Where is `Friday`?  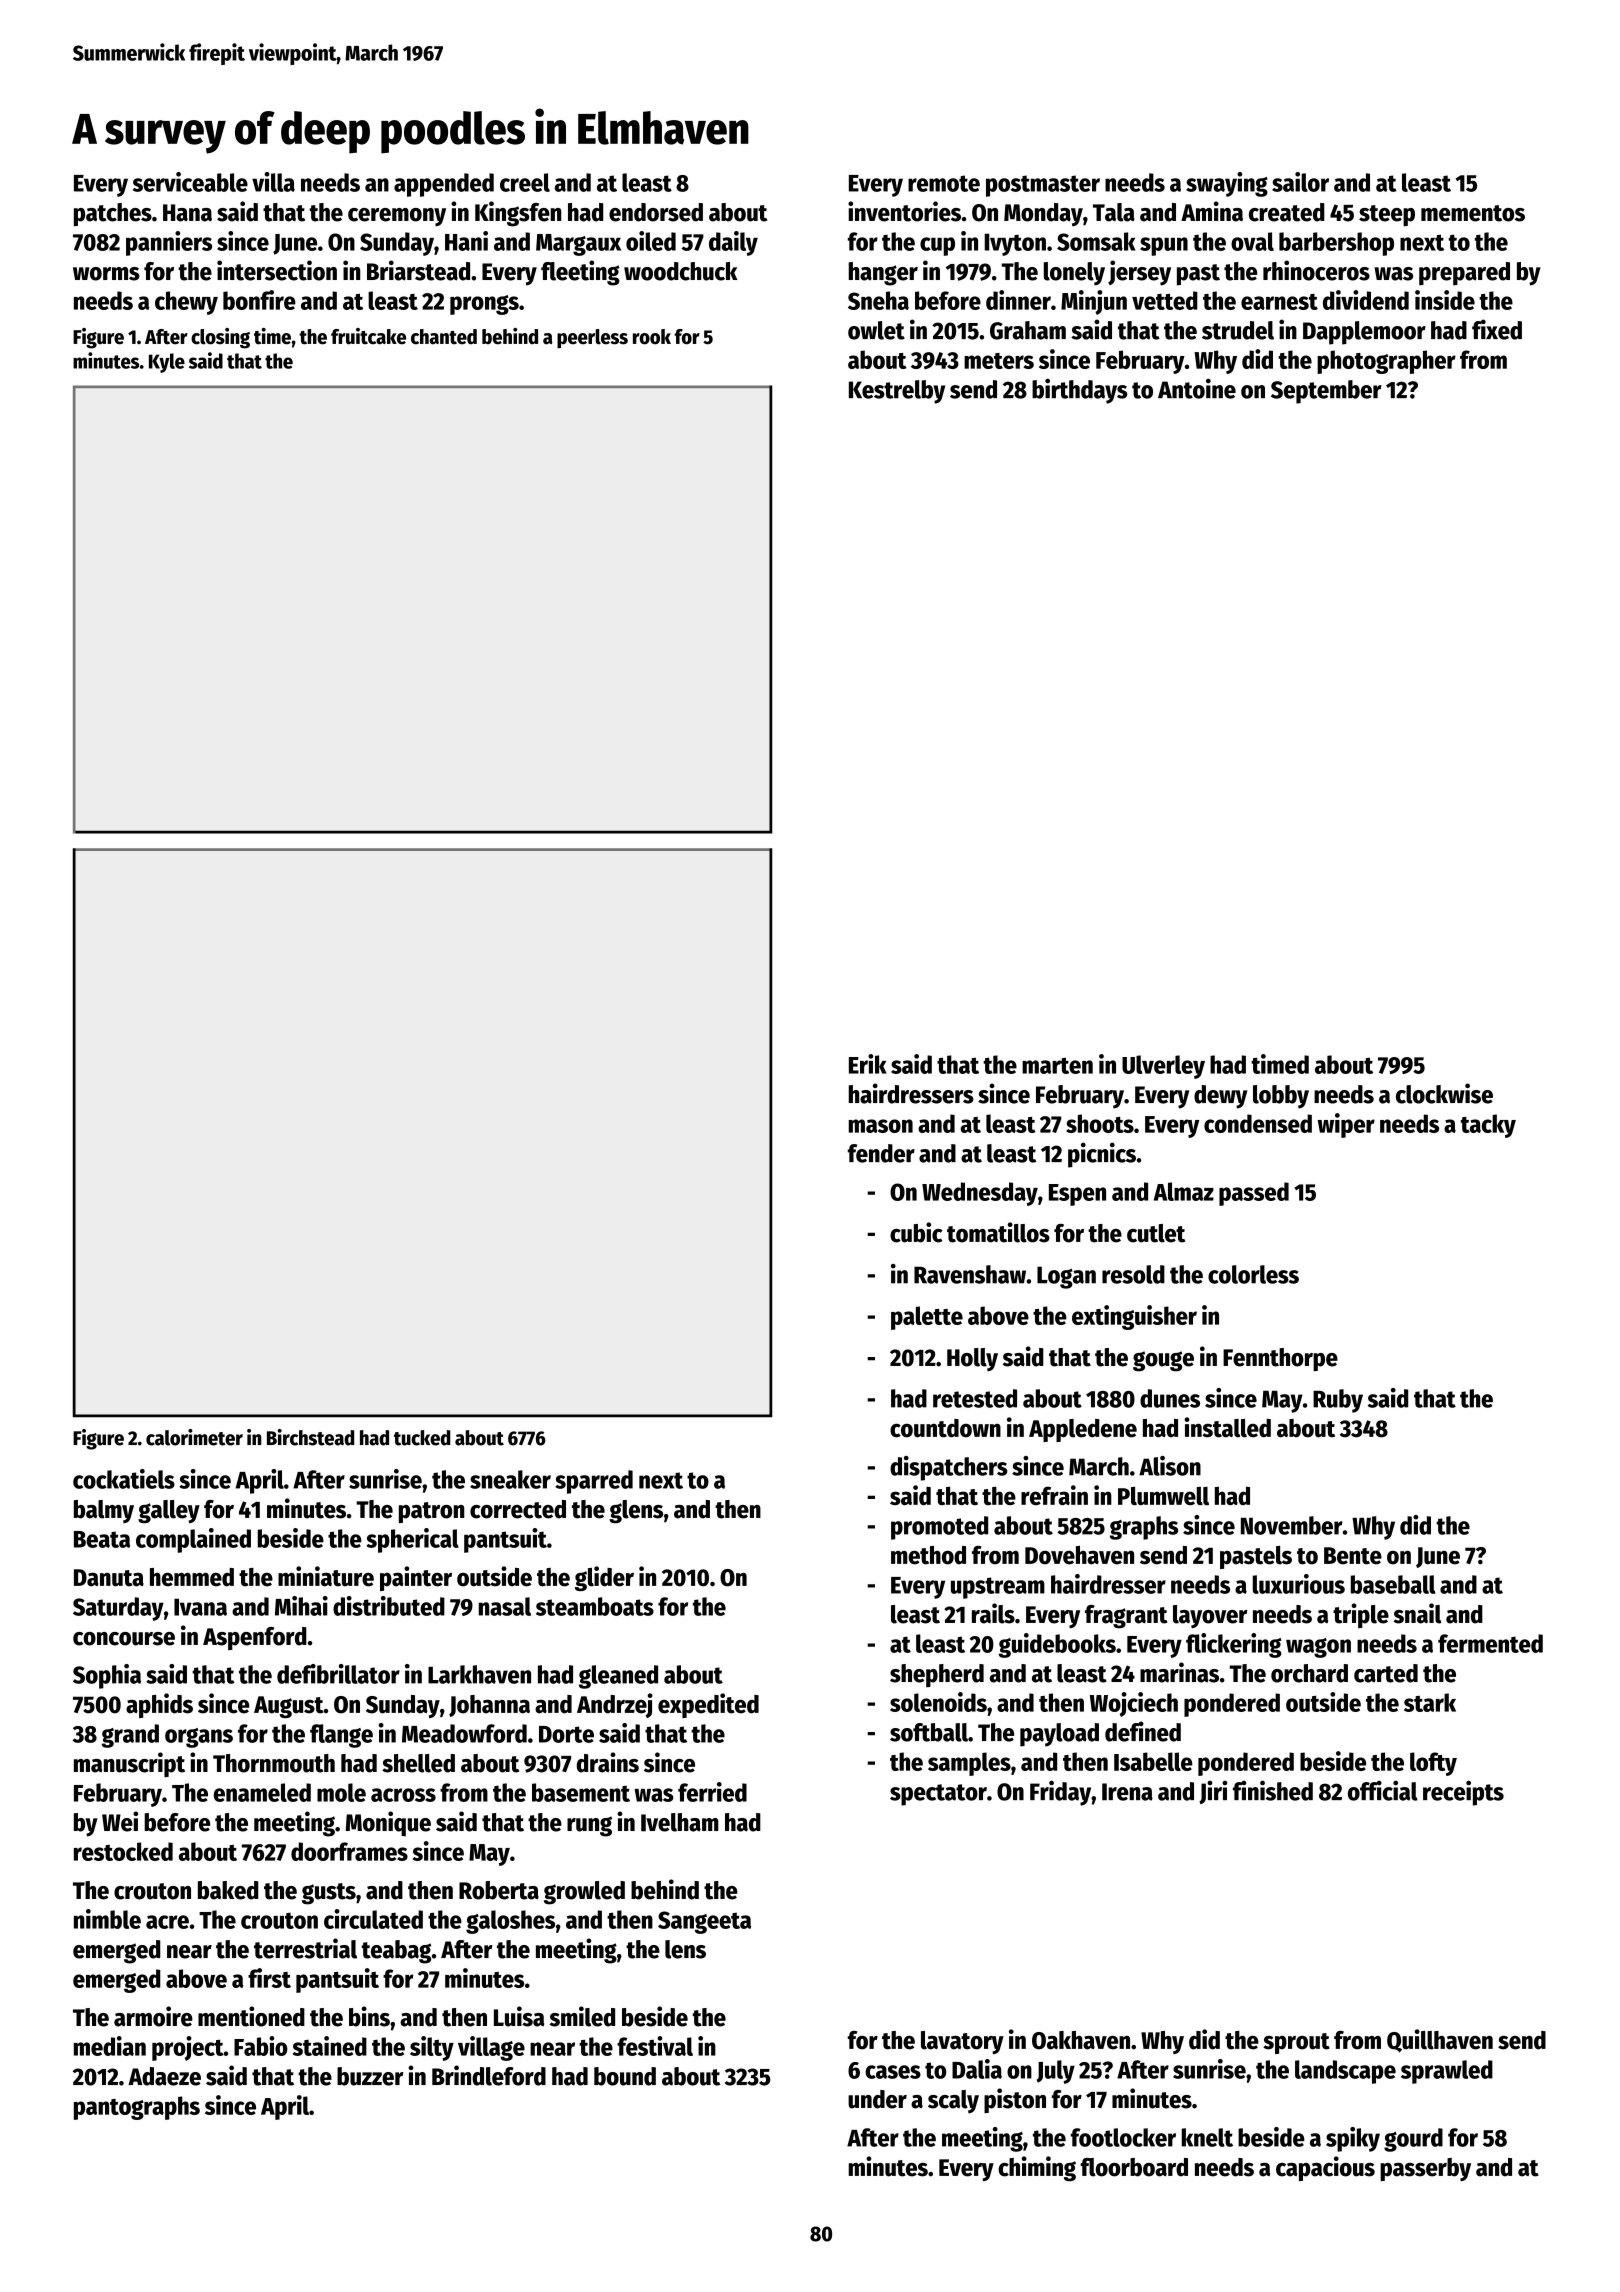
Friday is located at coordinates (1060, 1793).
